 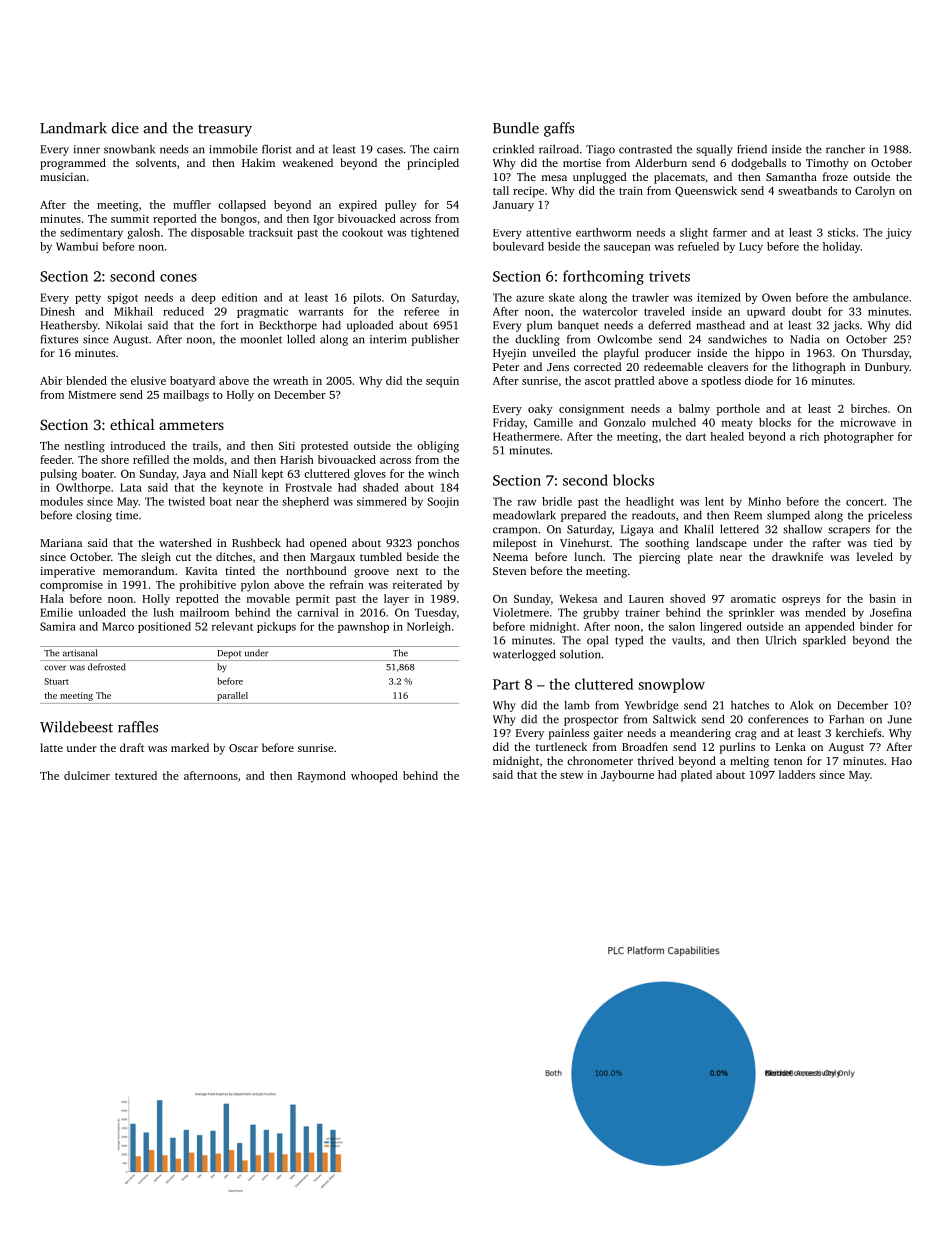 What do you see at coordinates (797, 774) in the screenshot?
I see `ladders` at bounding box center [797, 774].
